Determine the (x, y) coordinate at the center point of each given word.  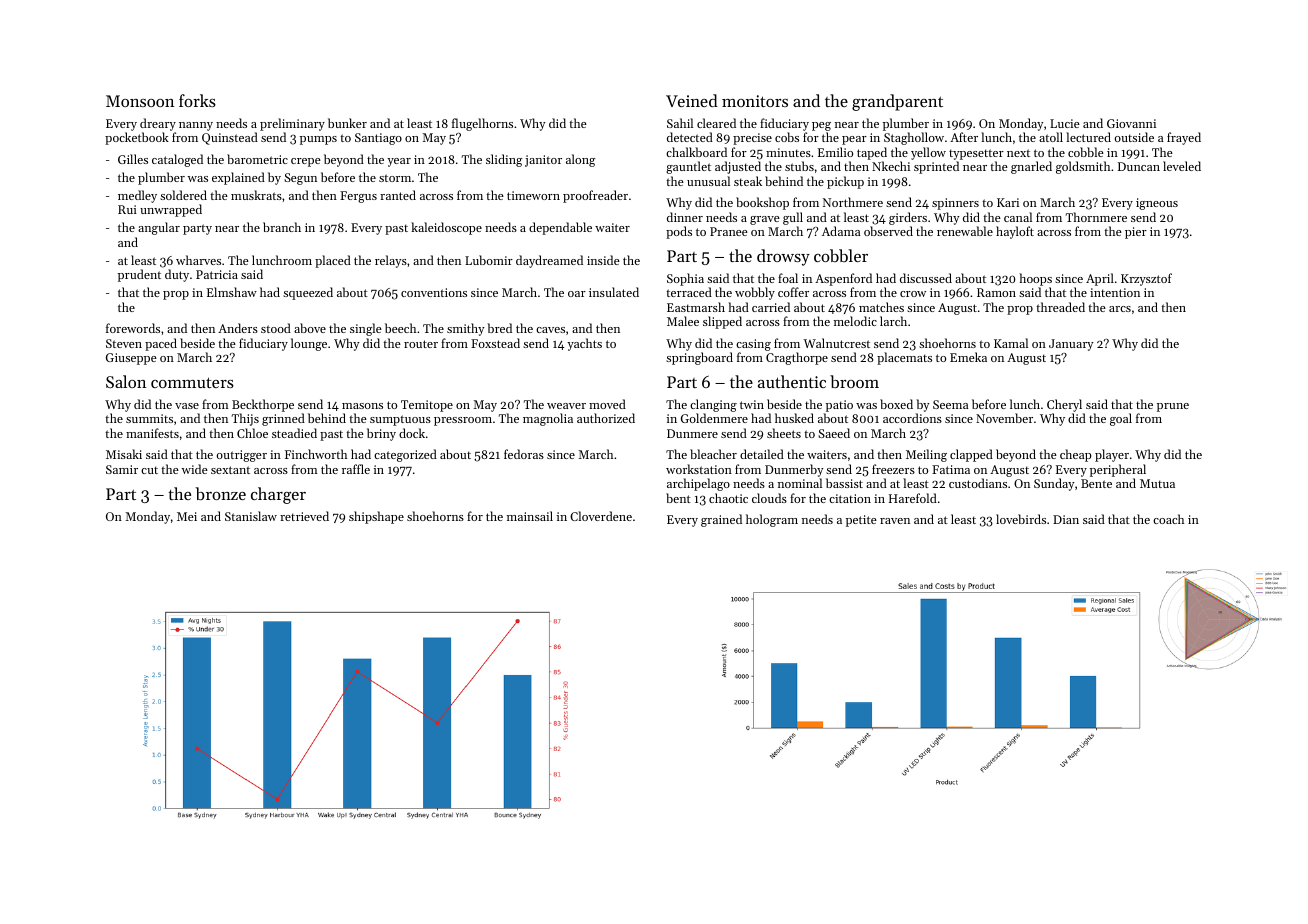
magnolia (548, 419)
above (310, 328)
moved (607, 404)
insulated (614, 292)
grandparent (897, 102)
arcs (1120, 309)
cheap (1075, 455)
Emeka (968, 357)
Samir (122, 469)
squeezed (308, 293)
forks (197, 100)
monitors (755, 101)
